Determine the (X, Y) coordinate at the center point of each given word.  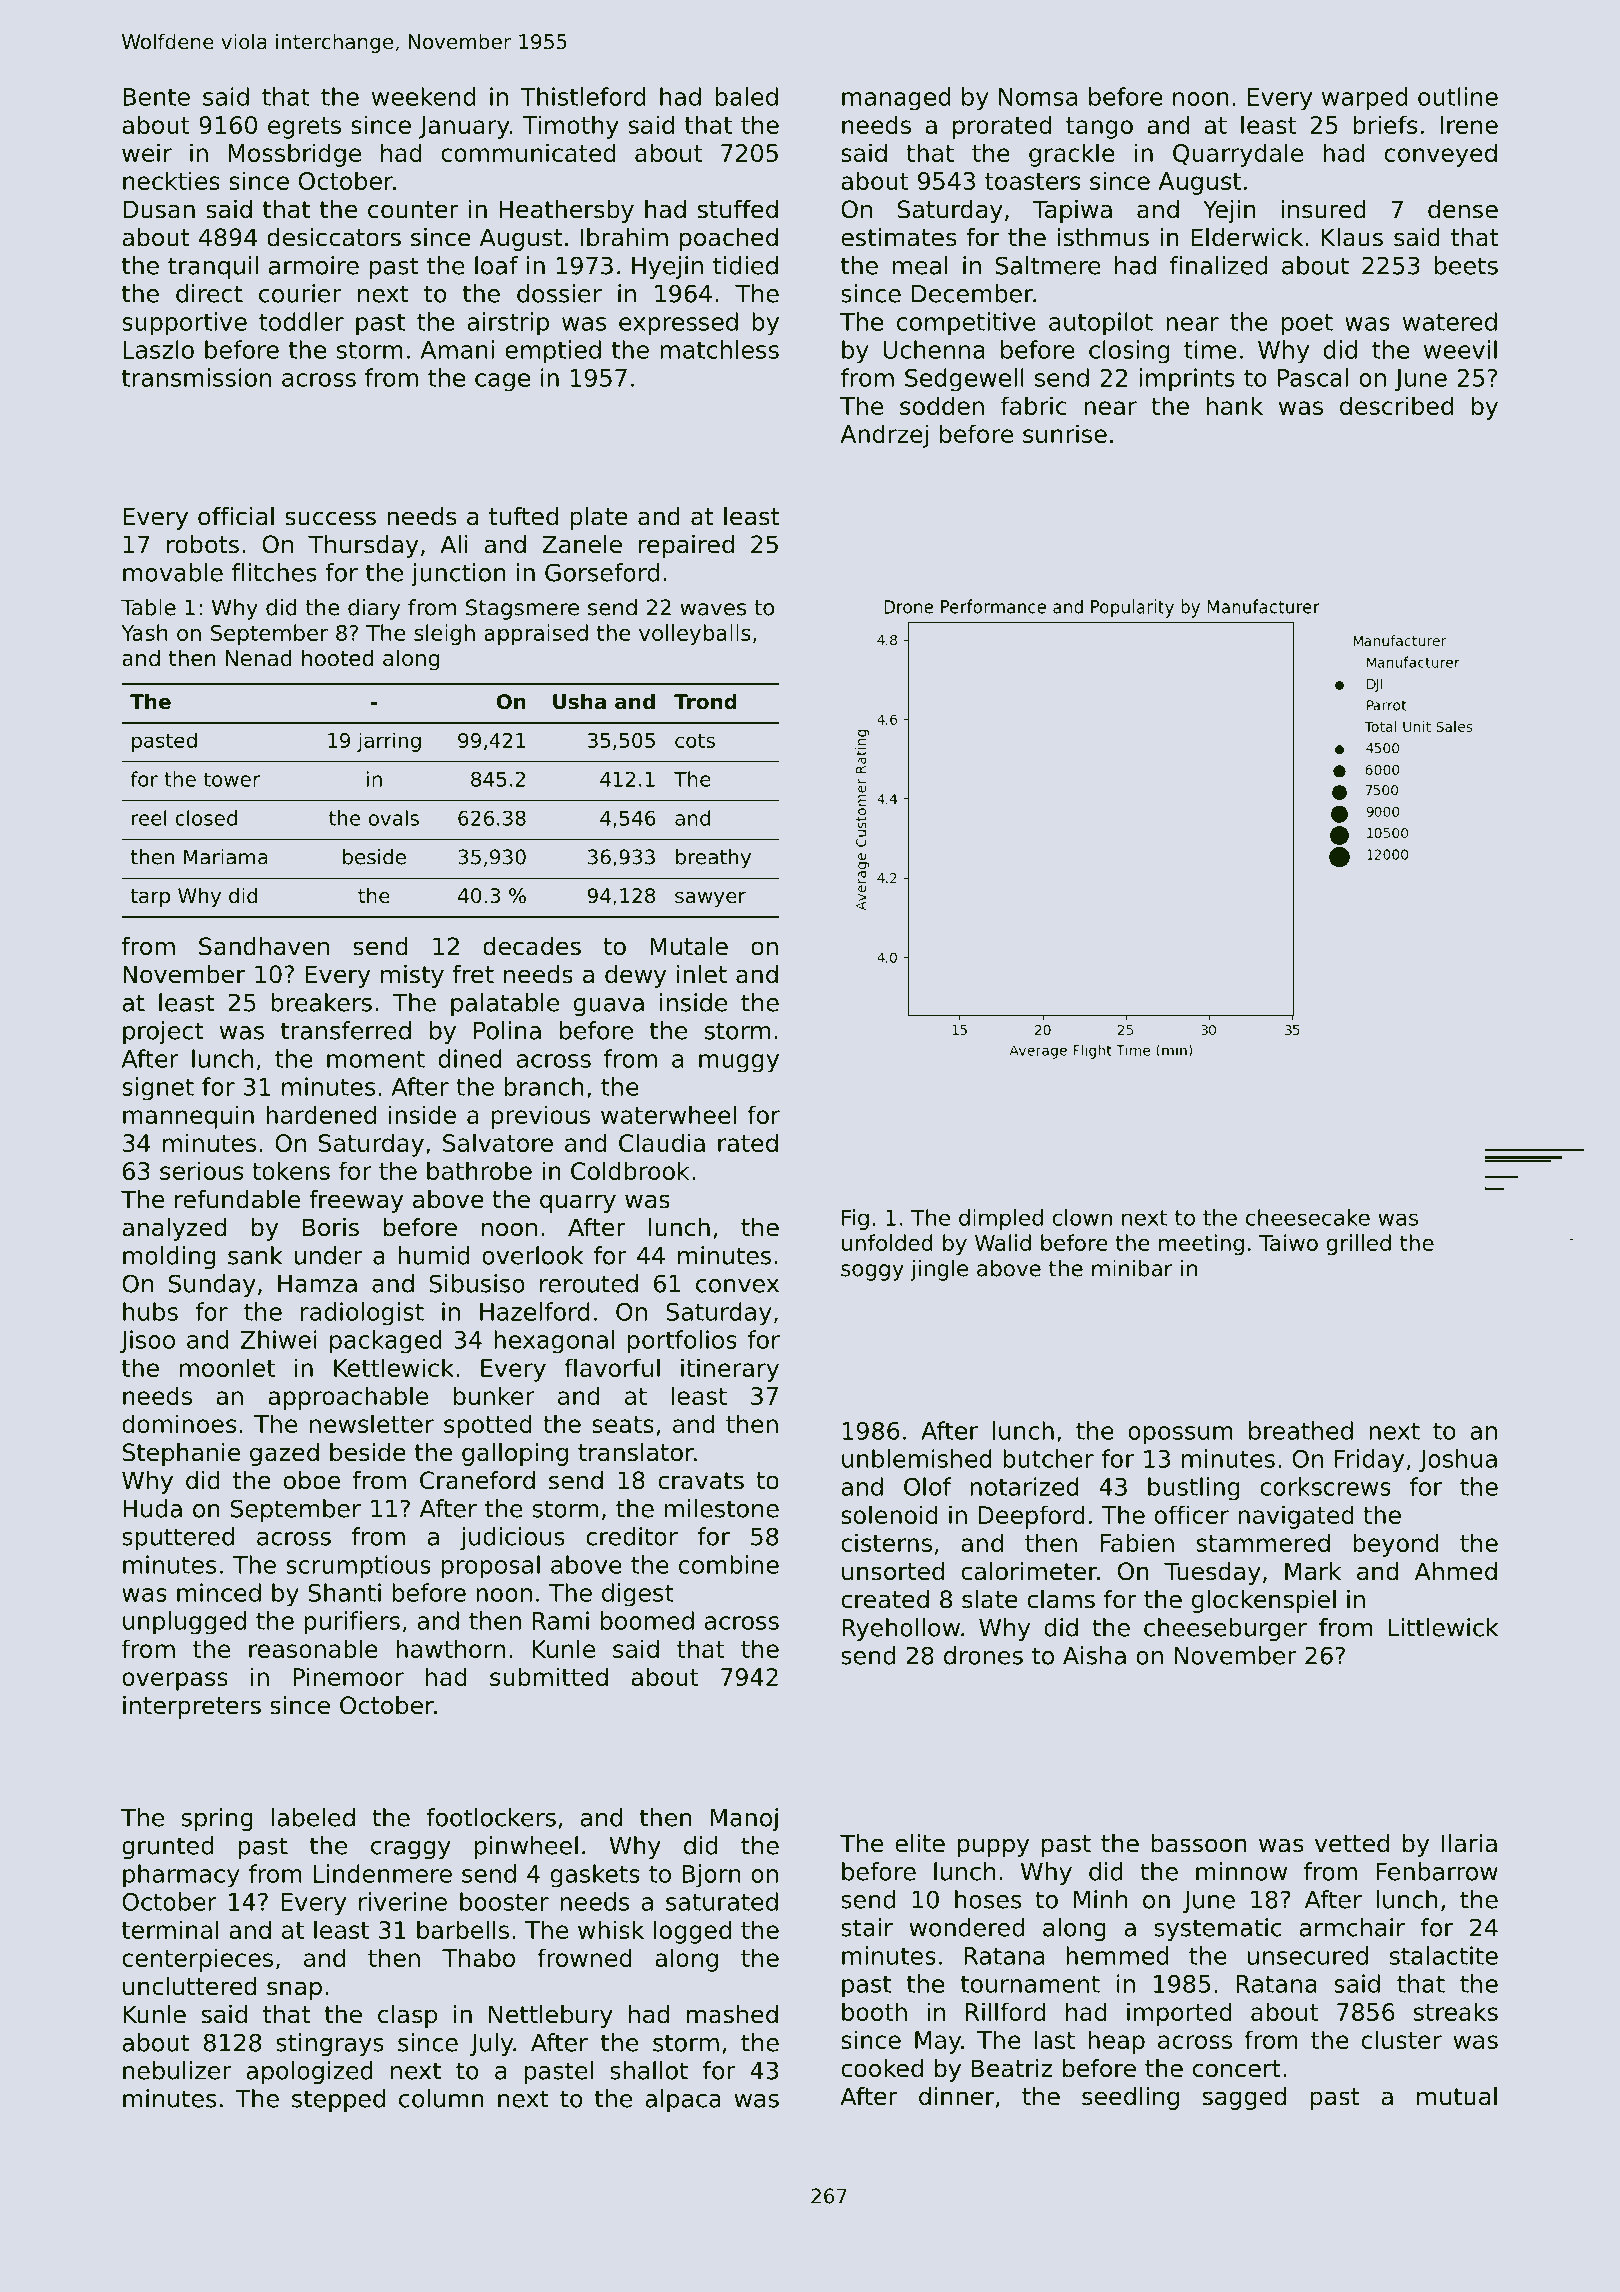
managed (896, 99)
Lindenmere (383, 1873)
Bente (156, 97)
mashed (732, 2014)
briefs (1385, 124)
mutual (1457, 2096)
